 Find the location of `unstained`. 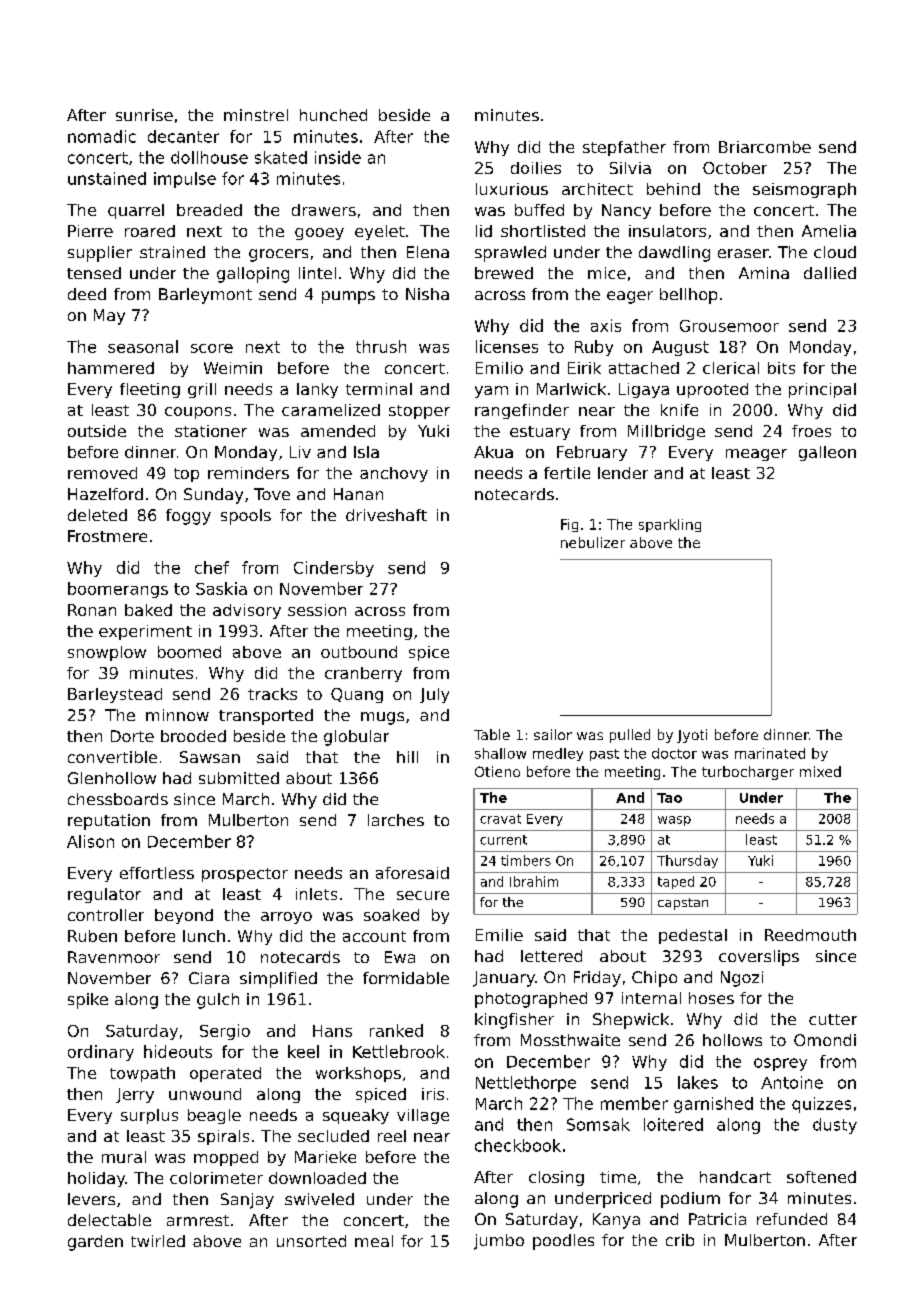

unstained is located at coordinates (107, 178).
